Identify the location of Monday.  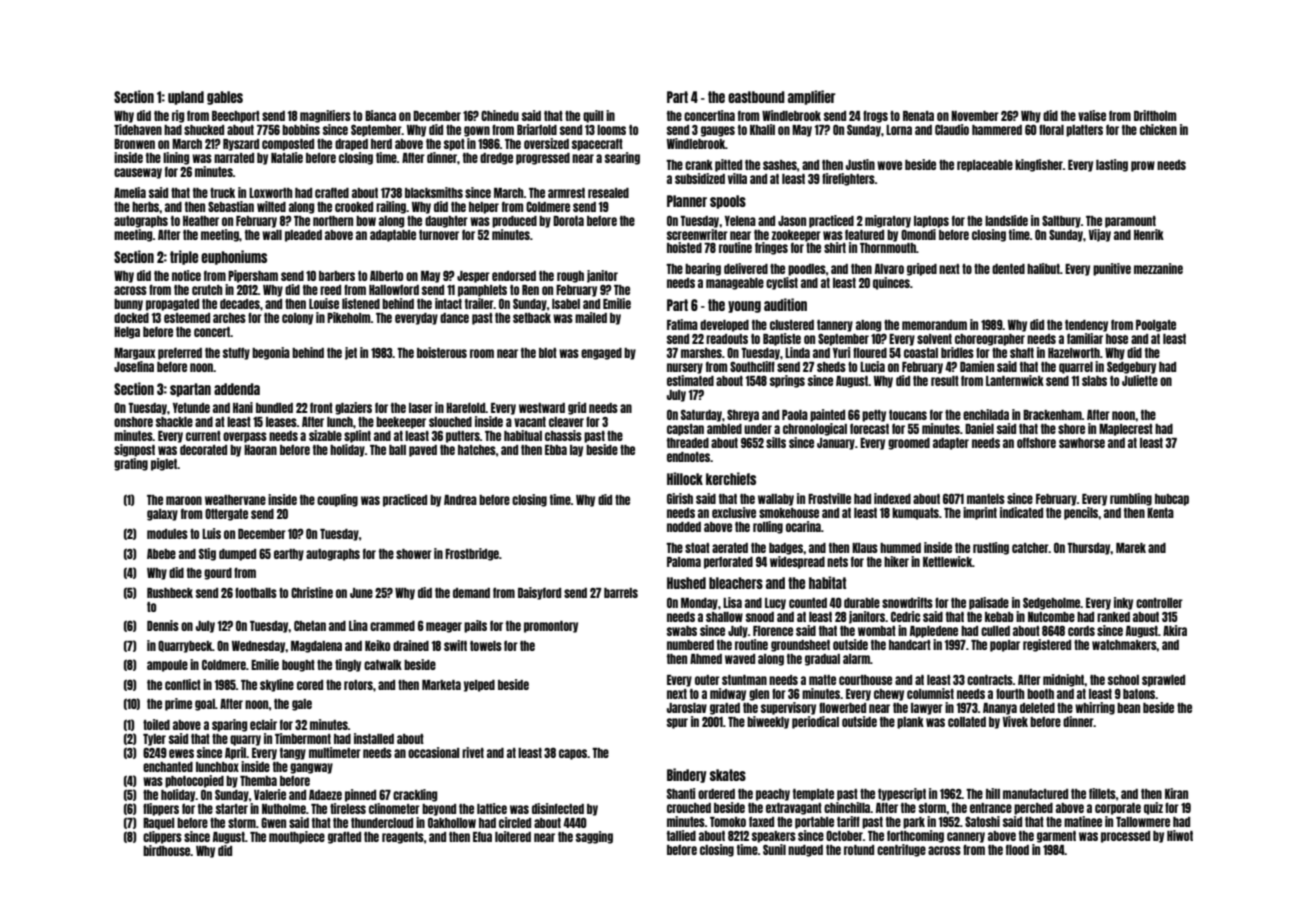
(699, 604).
